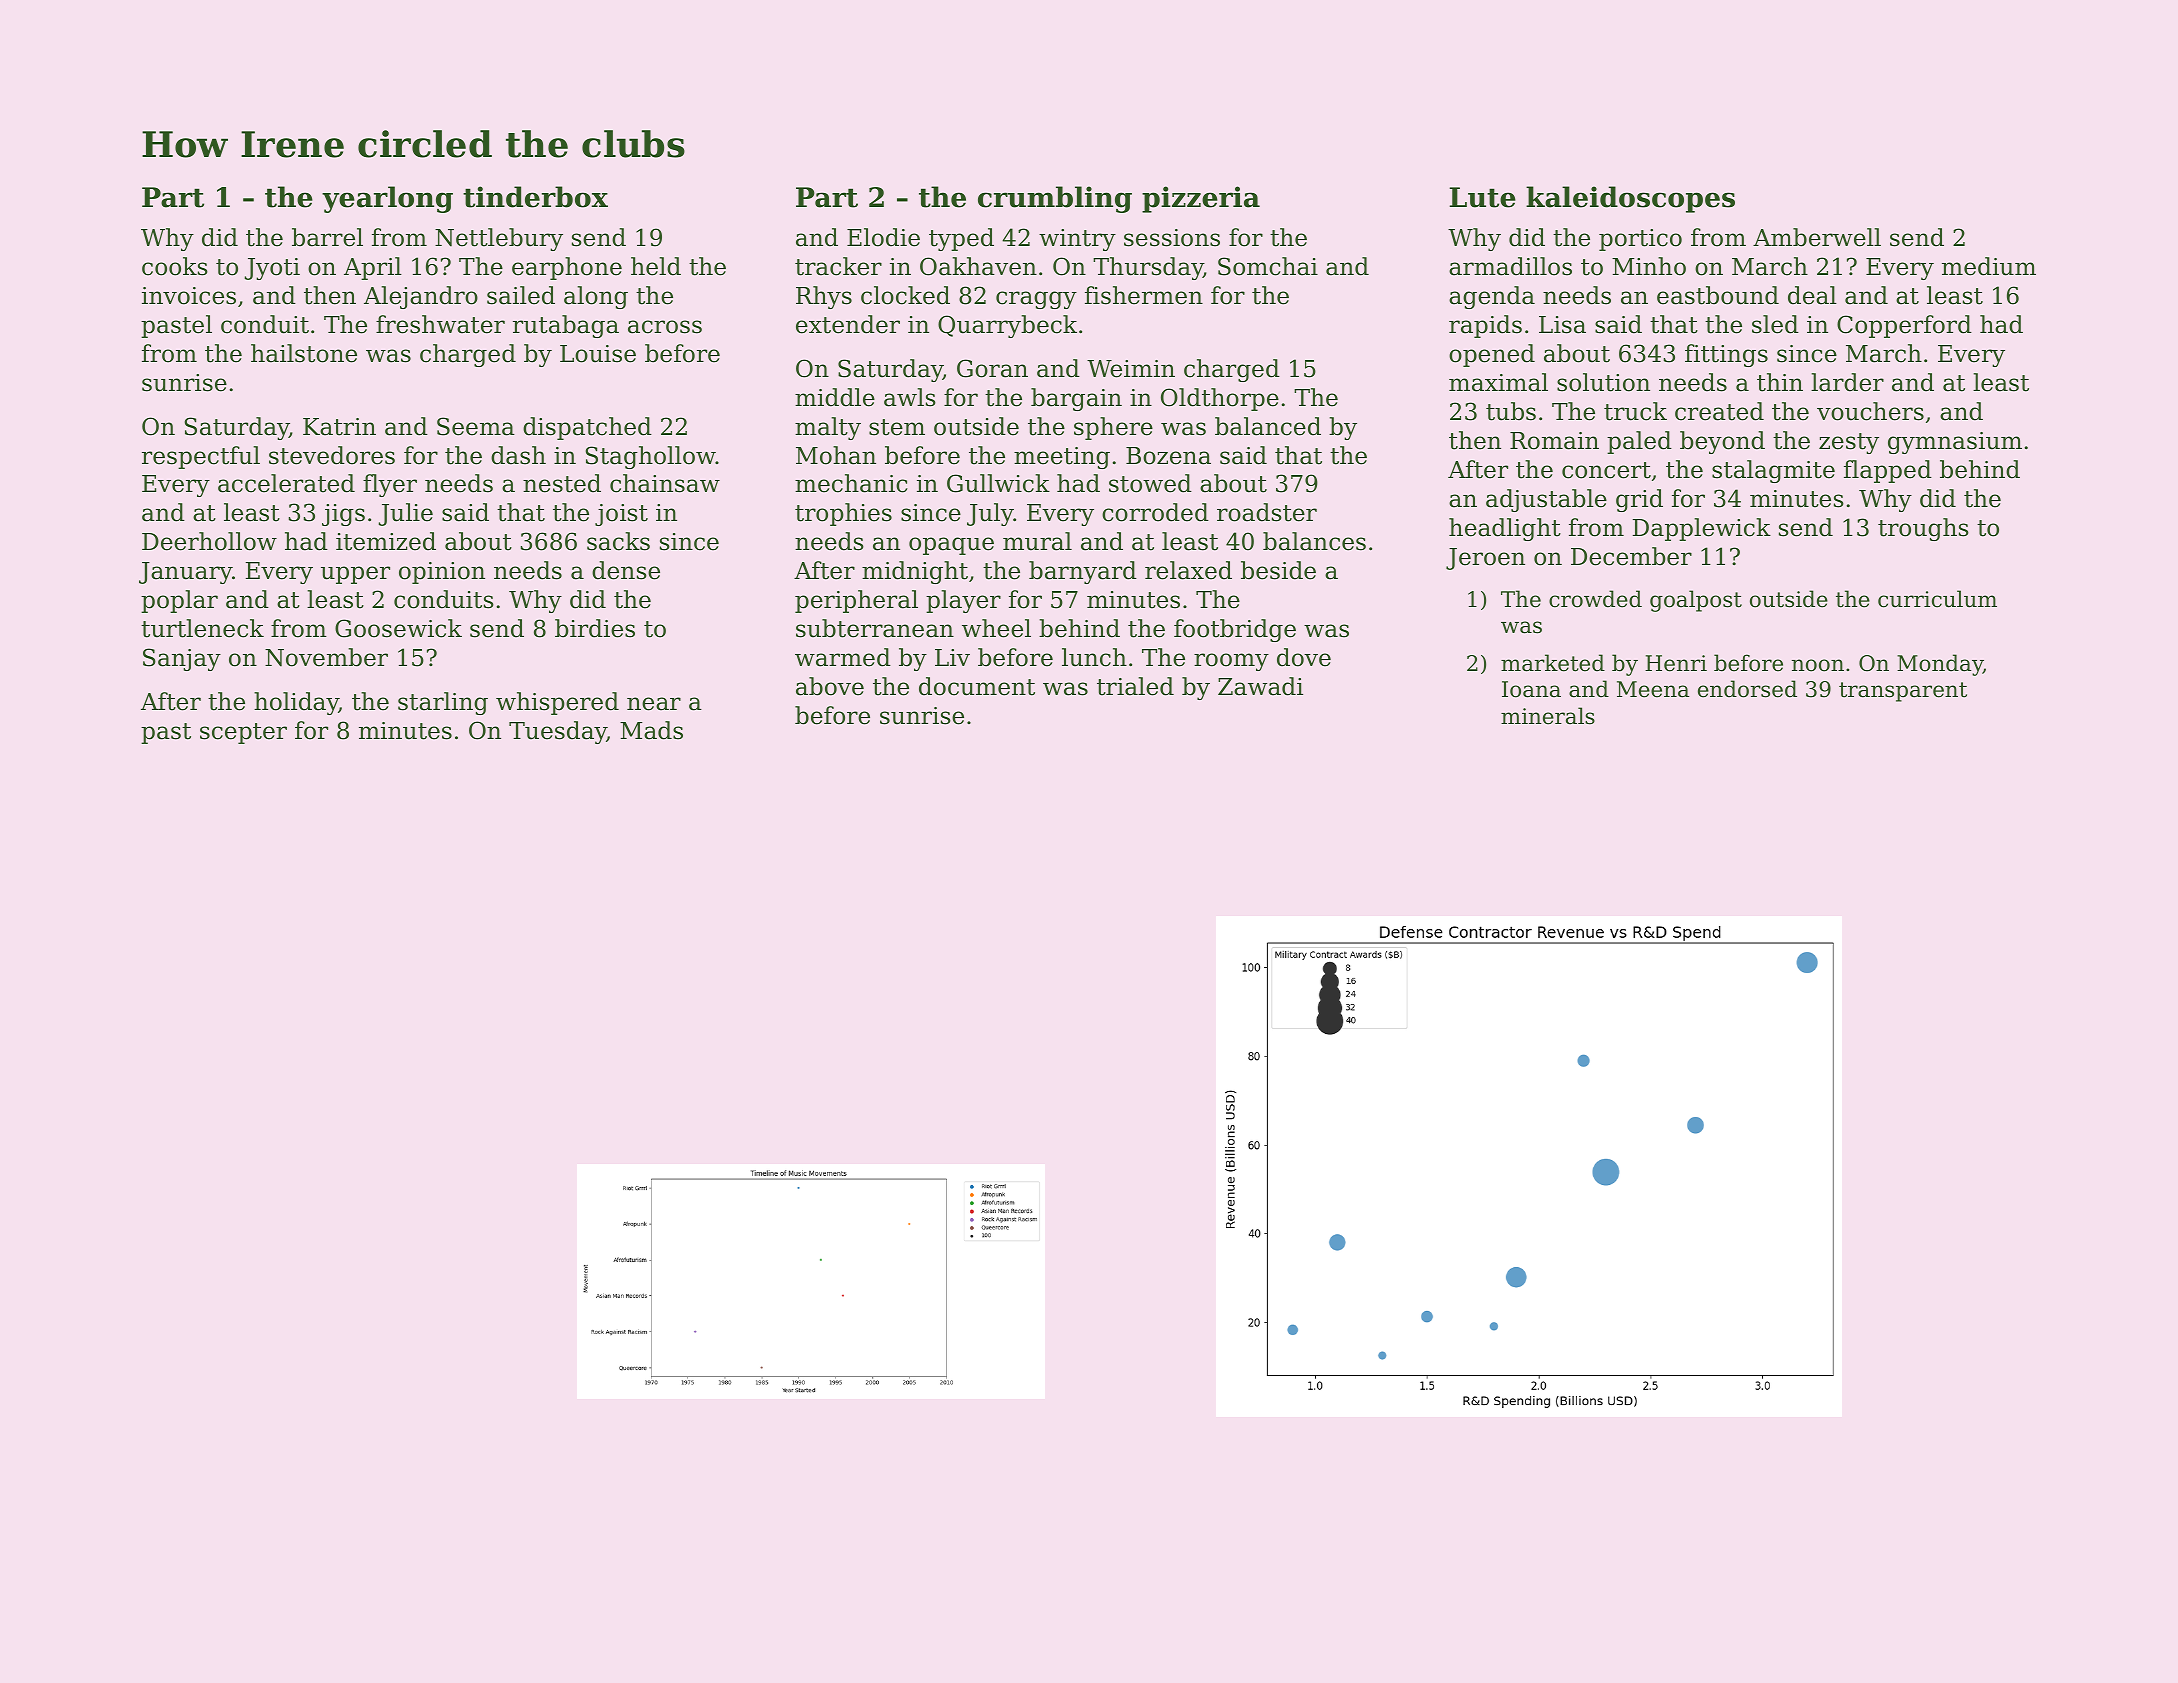 The height and width of the screenshot is (1683, 2178). Describe the element at coordinates (1076, 399) in the screenshot. I see `bargain` at that location.
